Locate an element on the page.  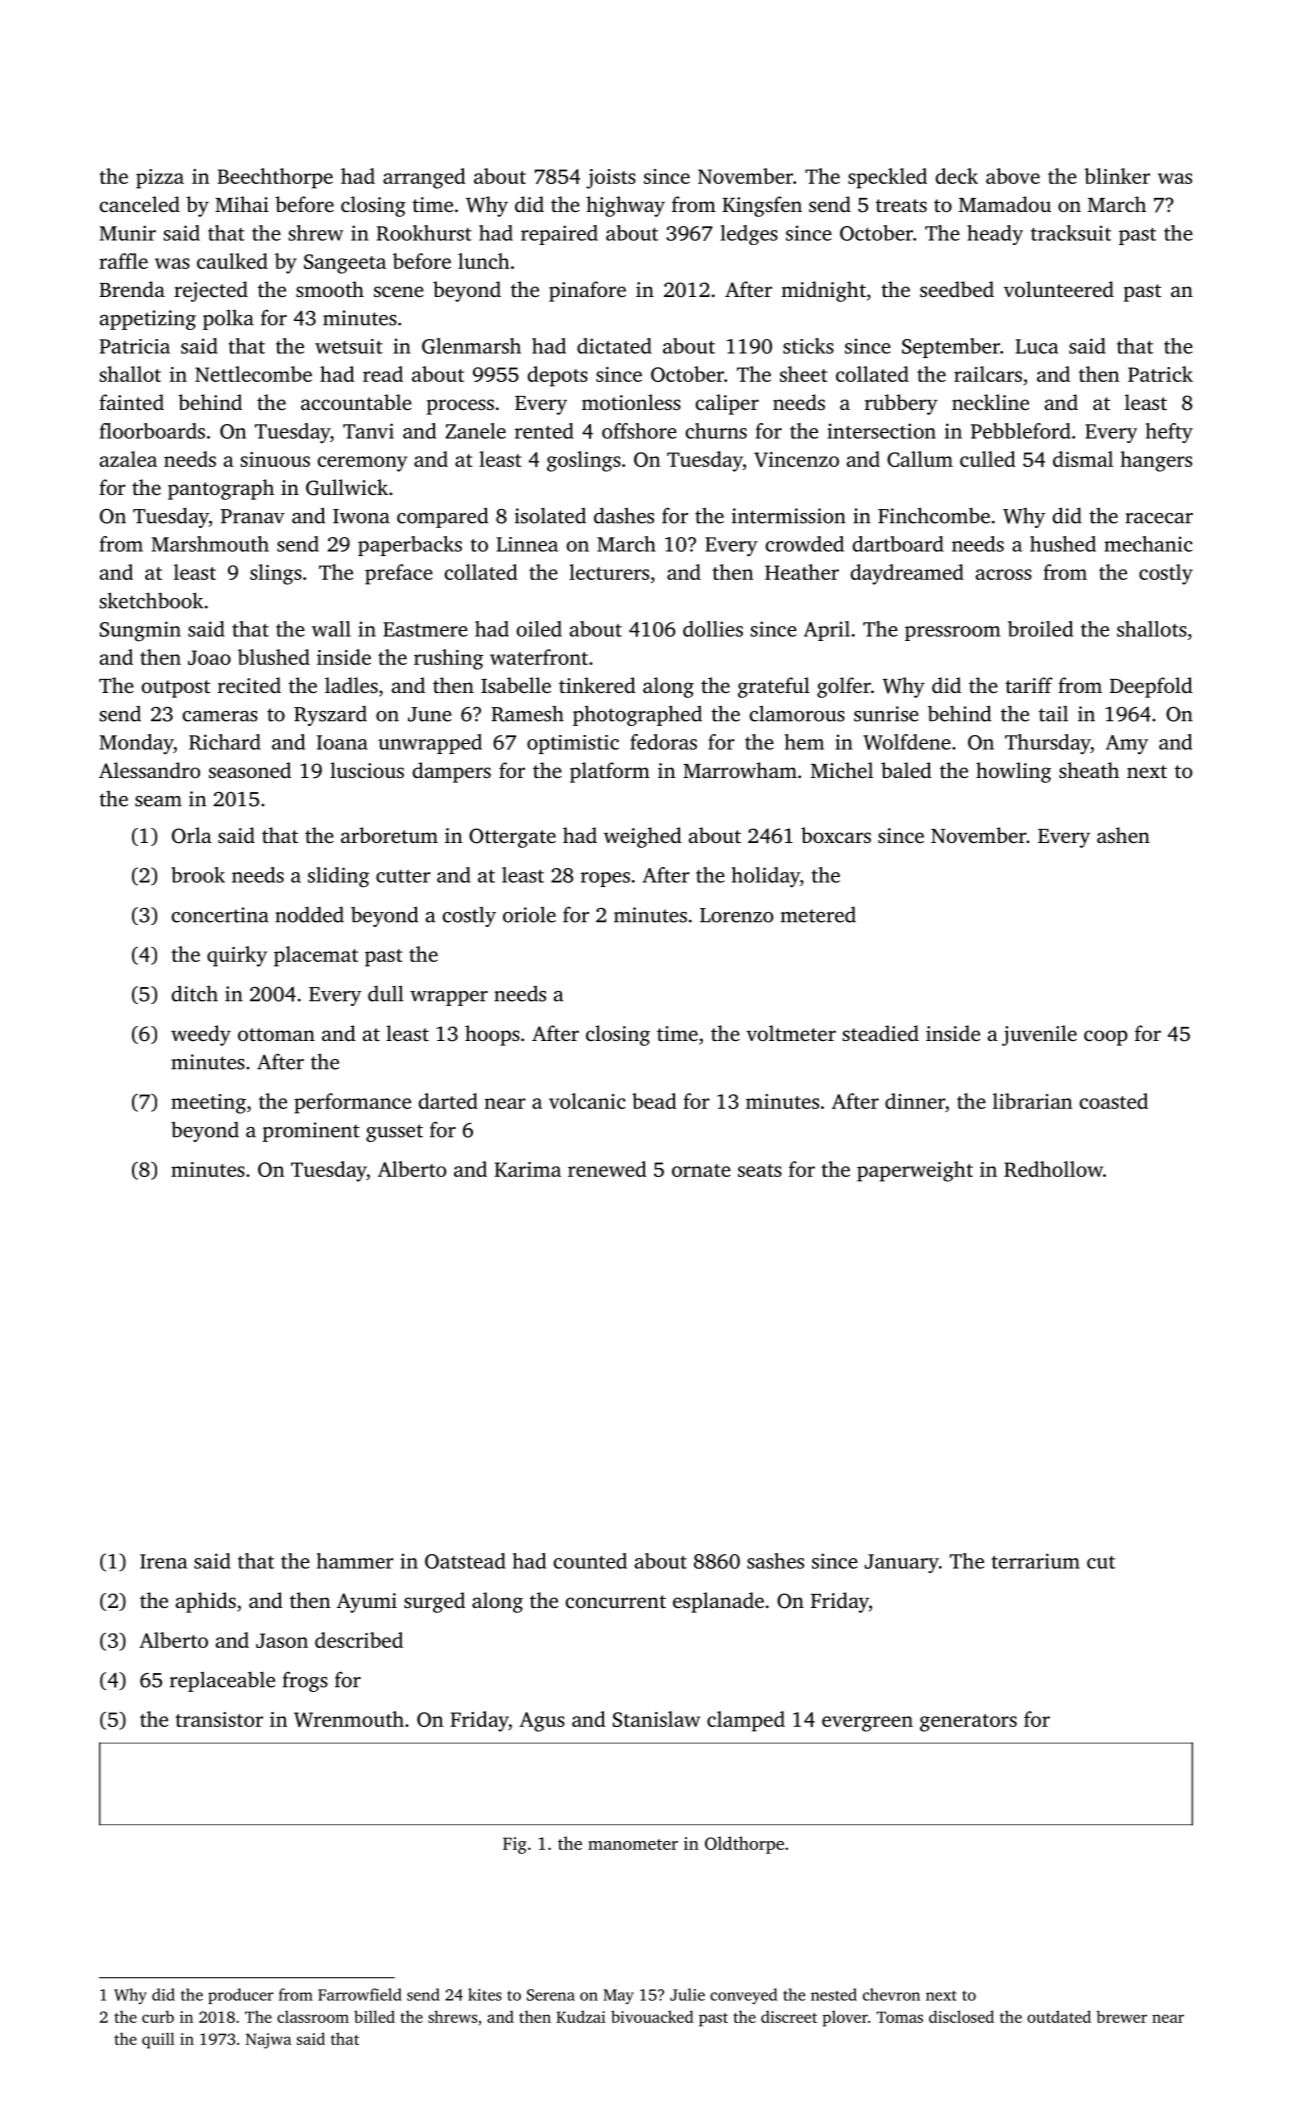
transistor is located at coordinates (219, 1719).
